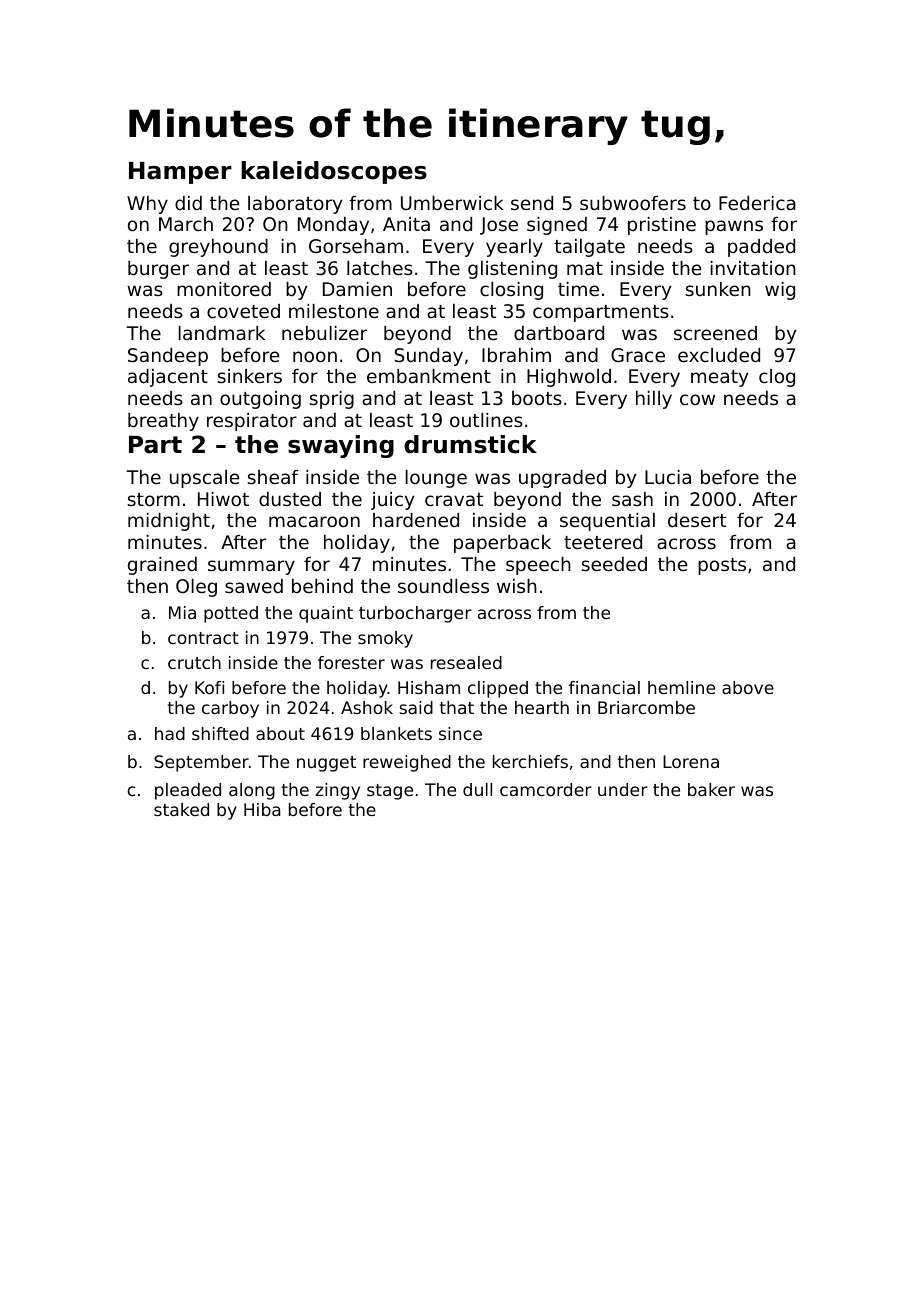 The width and height of the page is (924, 1311). What do you see at coordinates (477, 789) in the page?
I see `dull` at bounding box center [477, 789].
